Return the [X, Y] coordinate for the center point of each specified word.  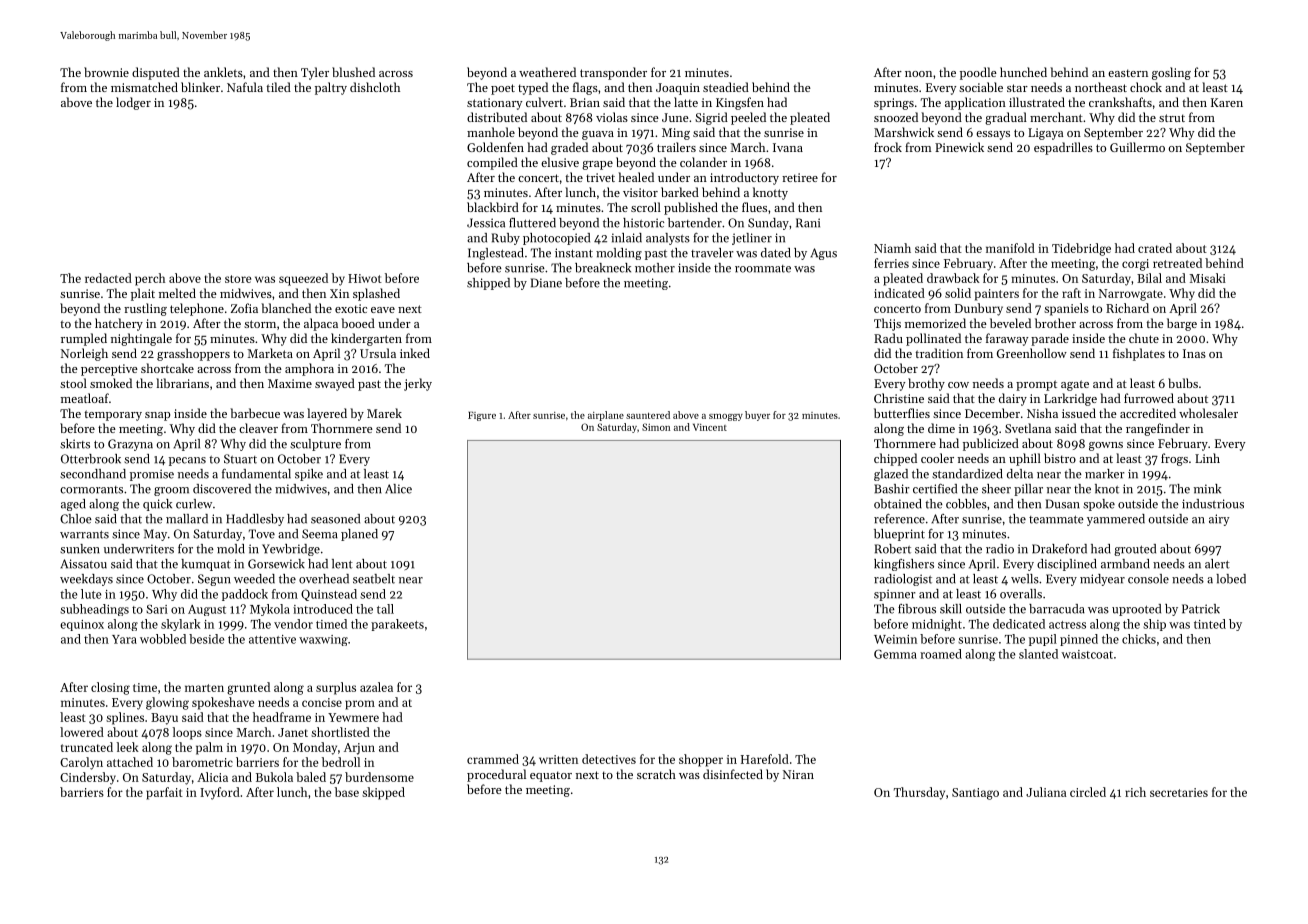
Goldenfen [495, 147]
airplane [606, 416]
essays [993, 135]
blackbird [493, 207]
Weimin [895, 639]
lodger [133, 103]
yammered [1116, 520]
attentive [272, 639]
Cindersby [88, 778]
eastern [1128, 73]
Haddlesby [255, 520]
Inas [1194, 353]
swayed [335, 384]
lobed [1231, 579]
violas [612, 117]
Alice [398, 489]
